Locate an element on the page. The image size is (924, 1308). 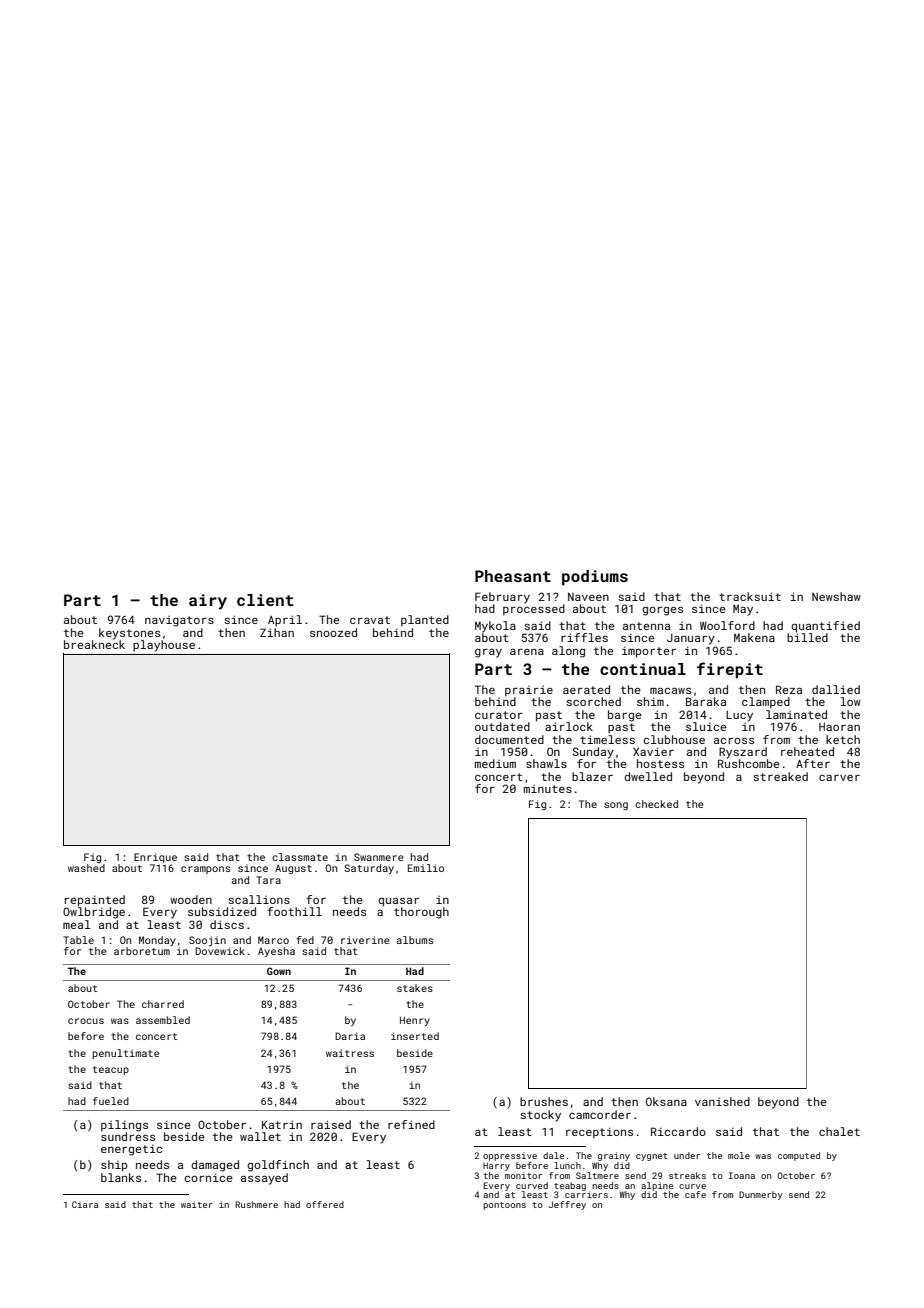
client is located at coordinates (265, 600).
